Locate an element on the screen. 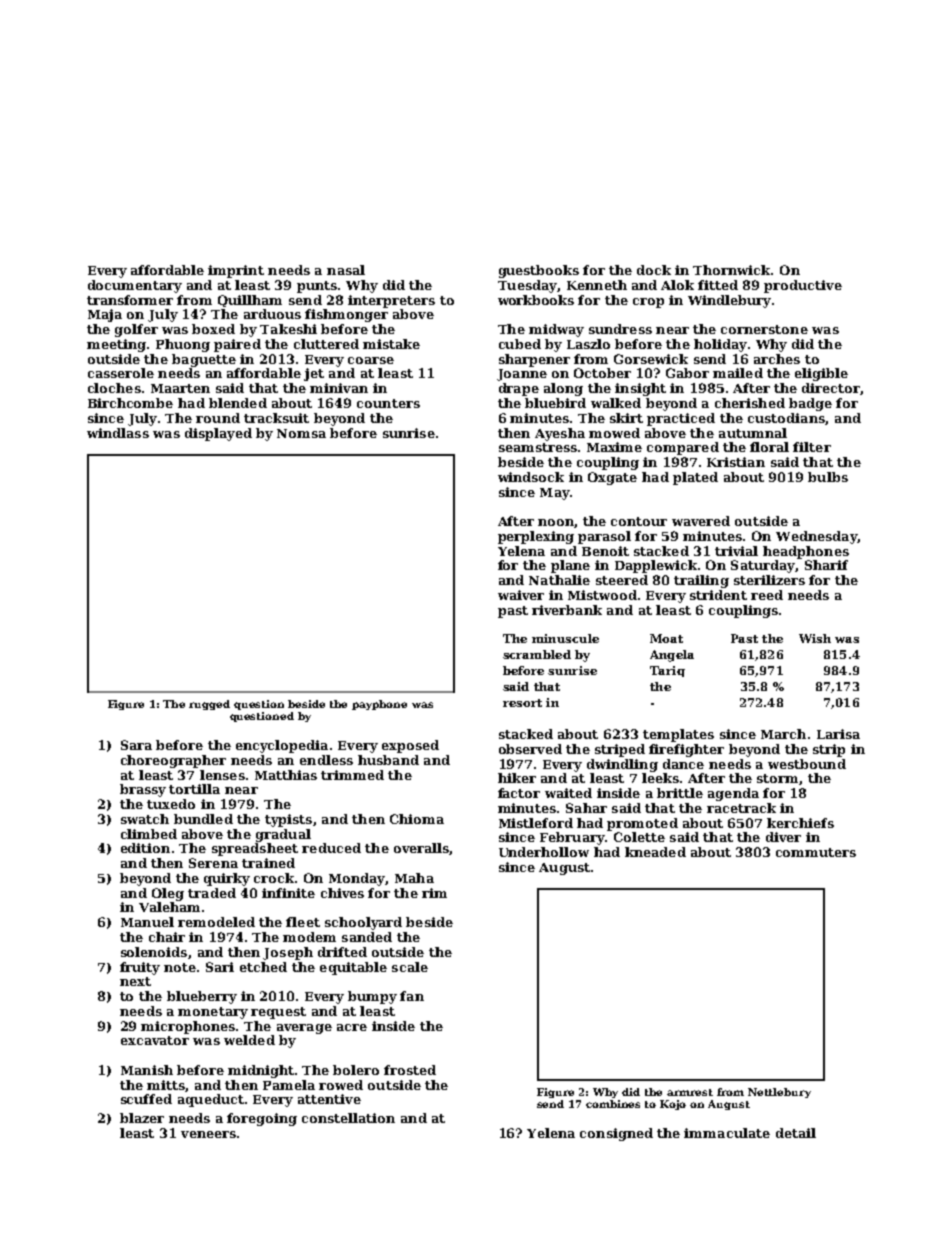 This screenshot has height=1233, width=952. Joseph is located at coordinates (288, 953).
